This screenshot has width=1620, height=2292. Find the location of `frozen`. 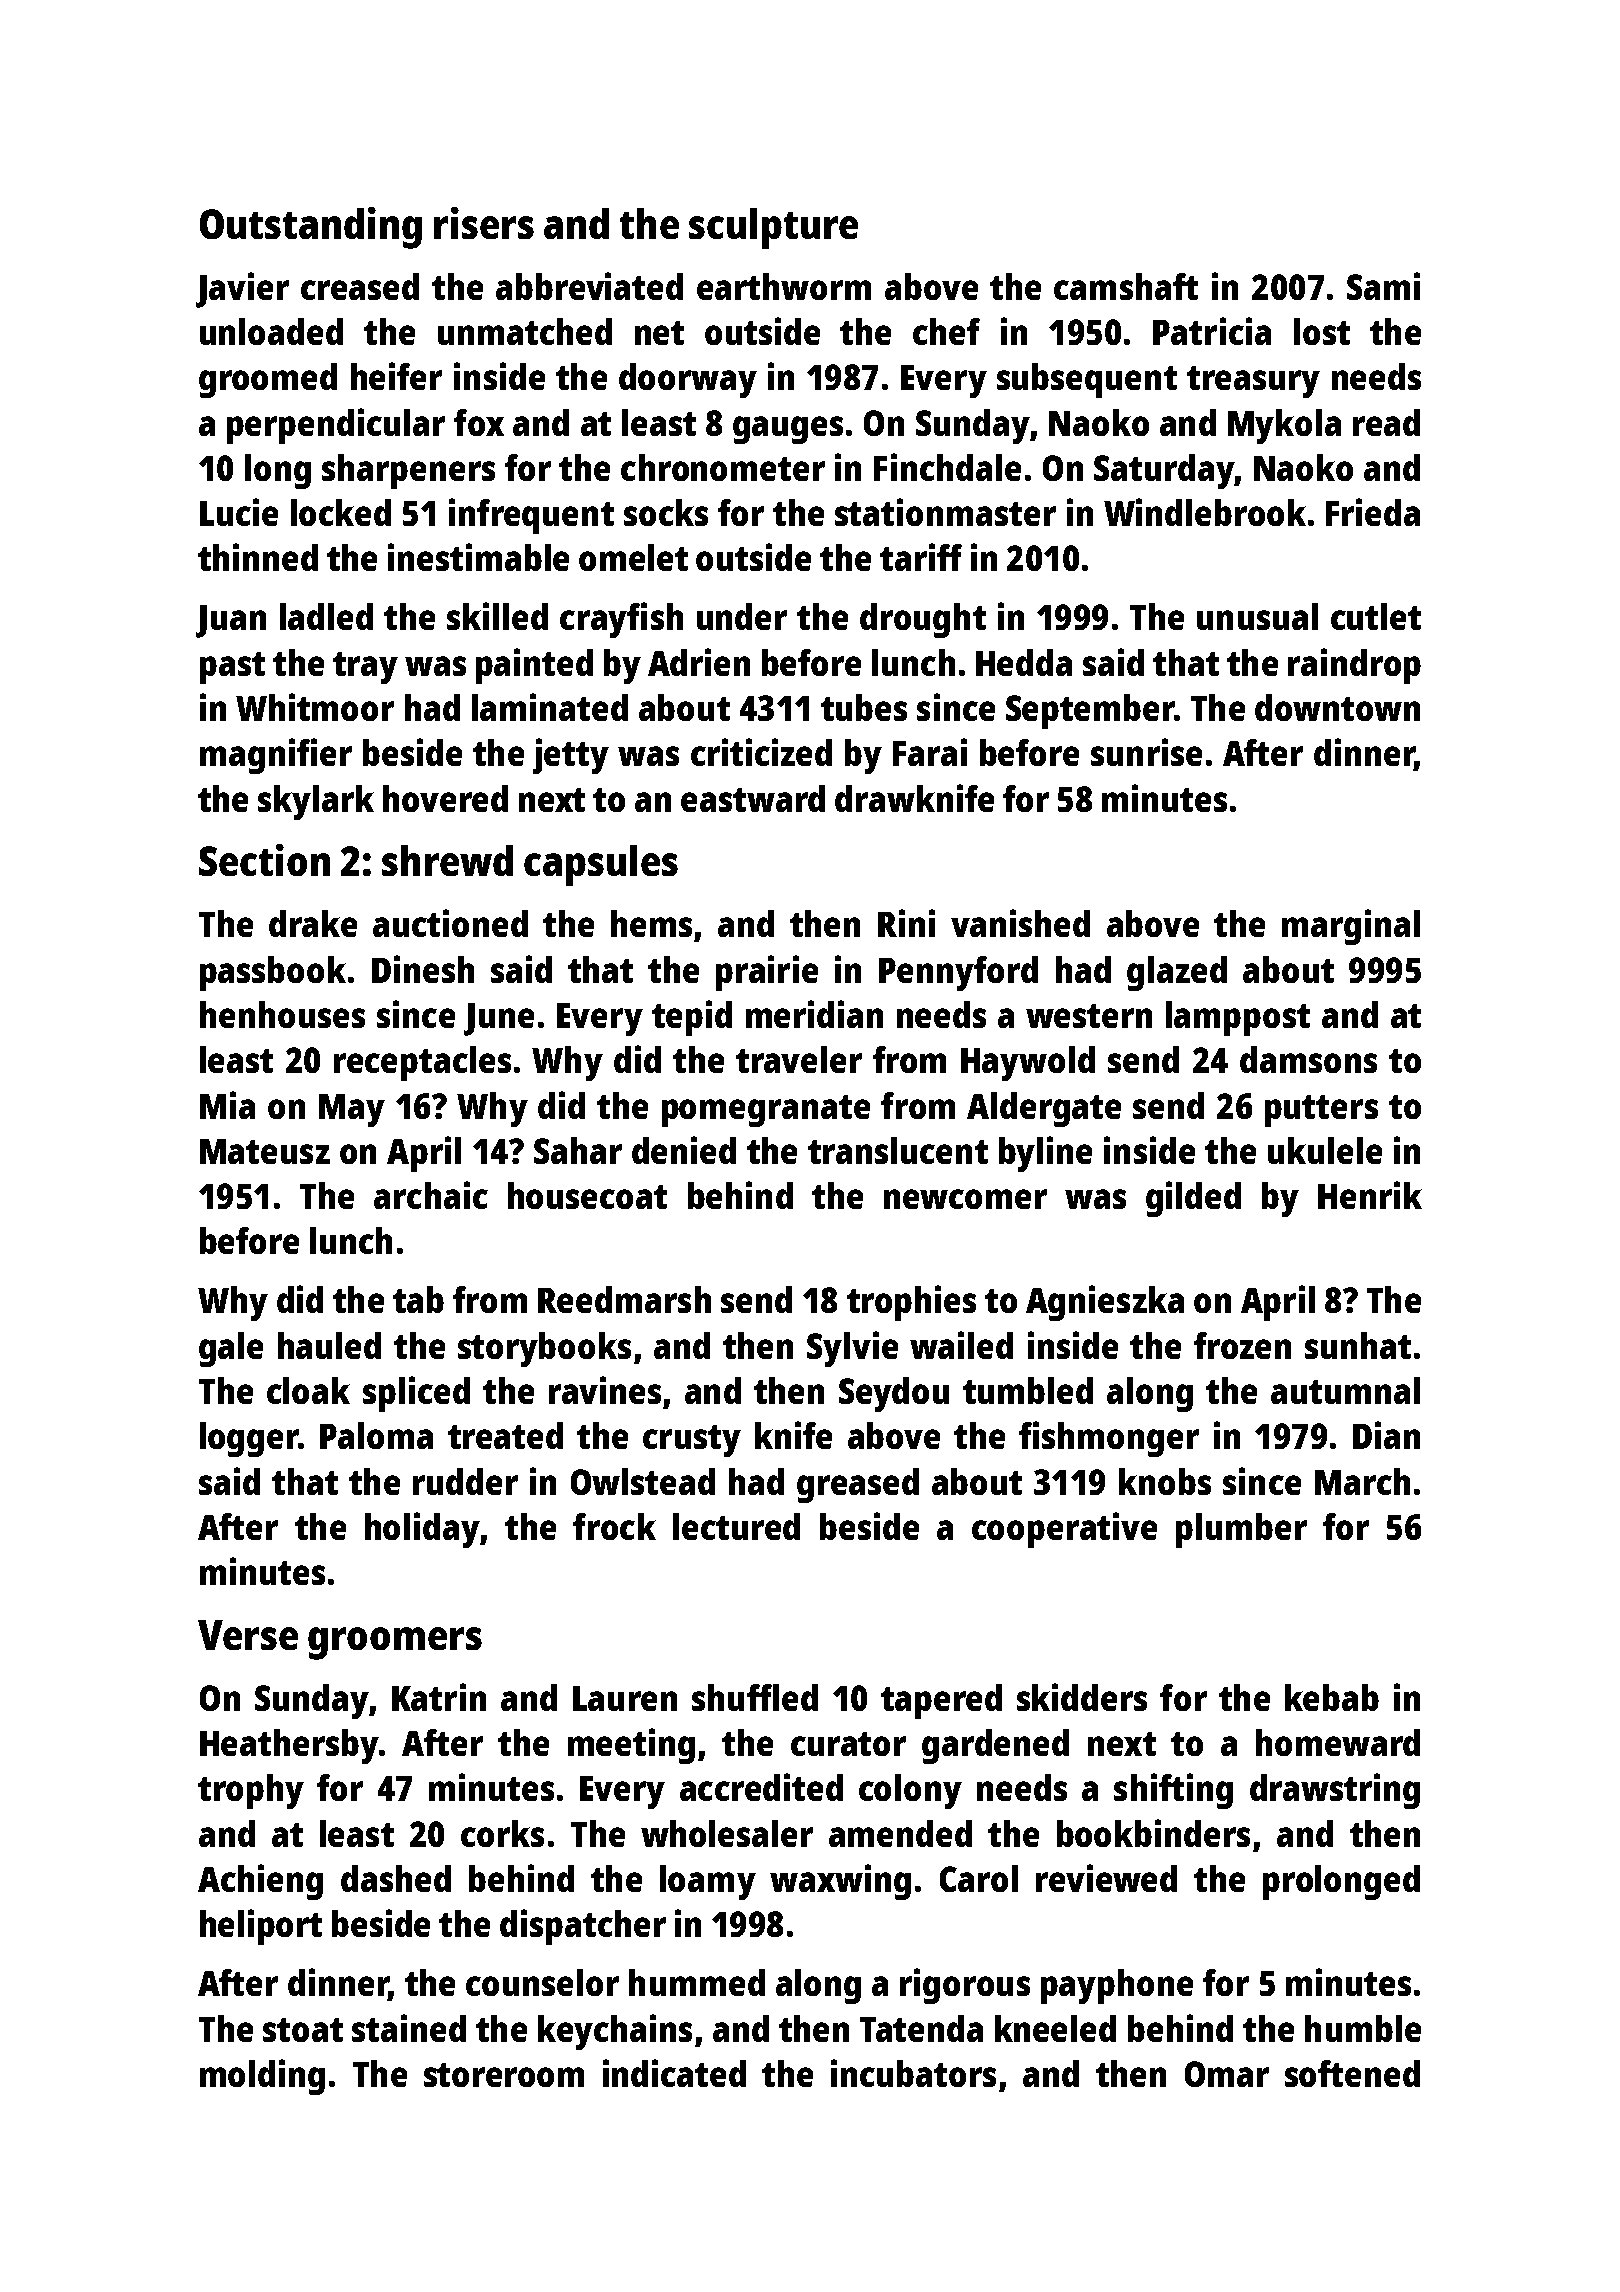

frozen is located at coordinates (1242, 1345).
